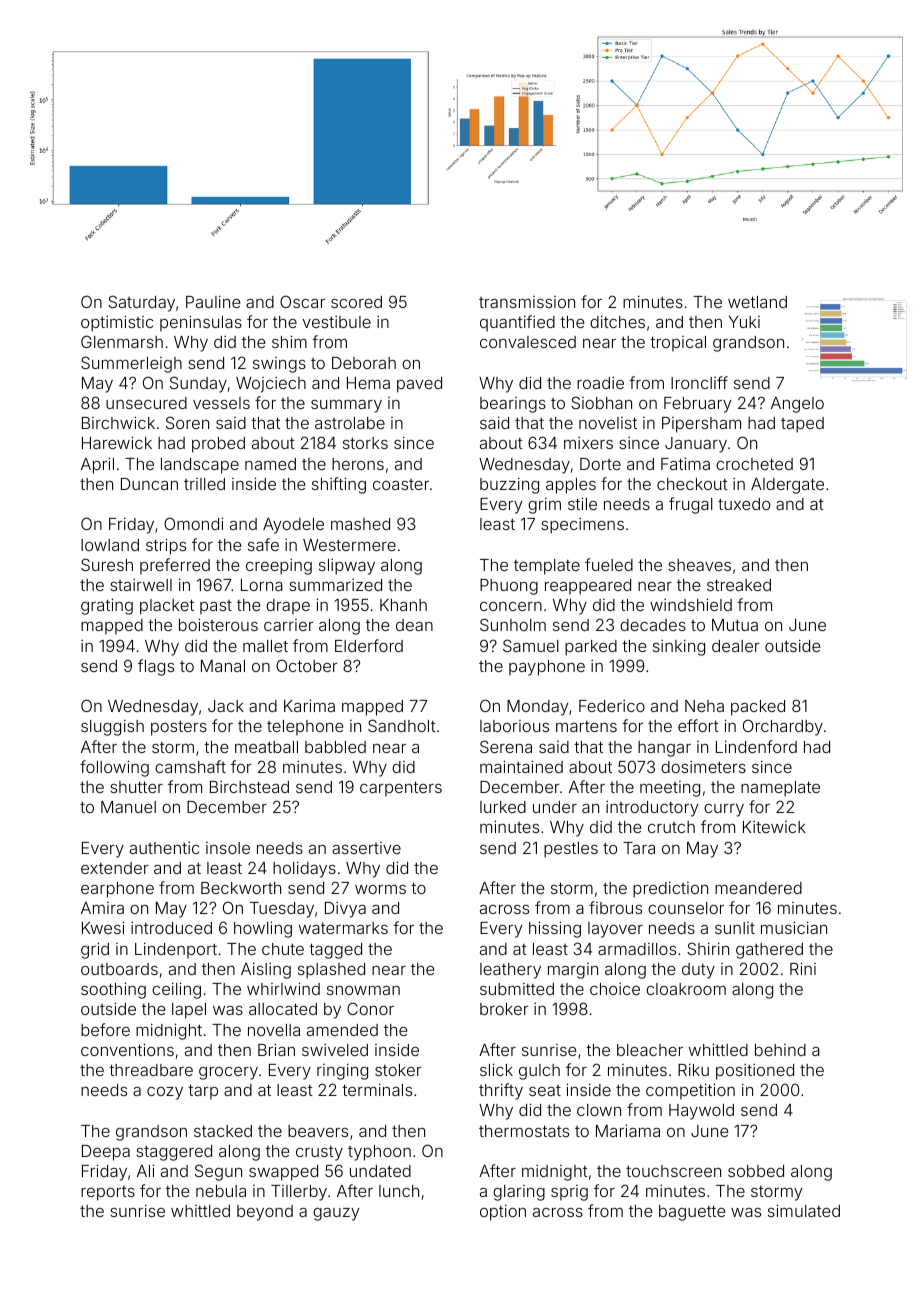  Describe the element at coordinates (401, 484) in the screenshot. I see `coaster` at that location.
